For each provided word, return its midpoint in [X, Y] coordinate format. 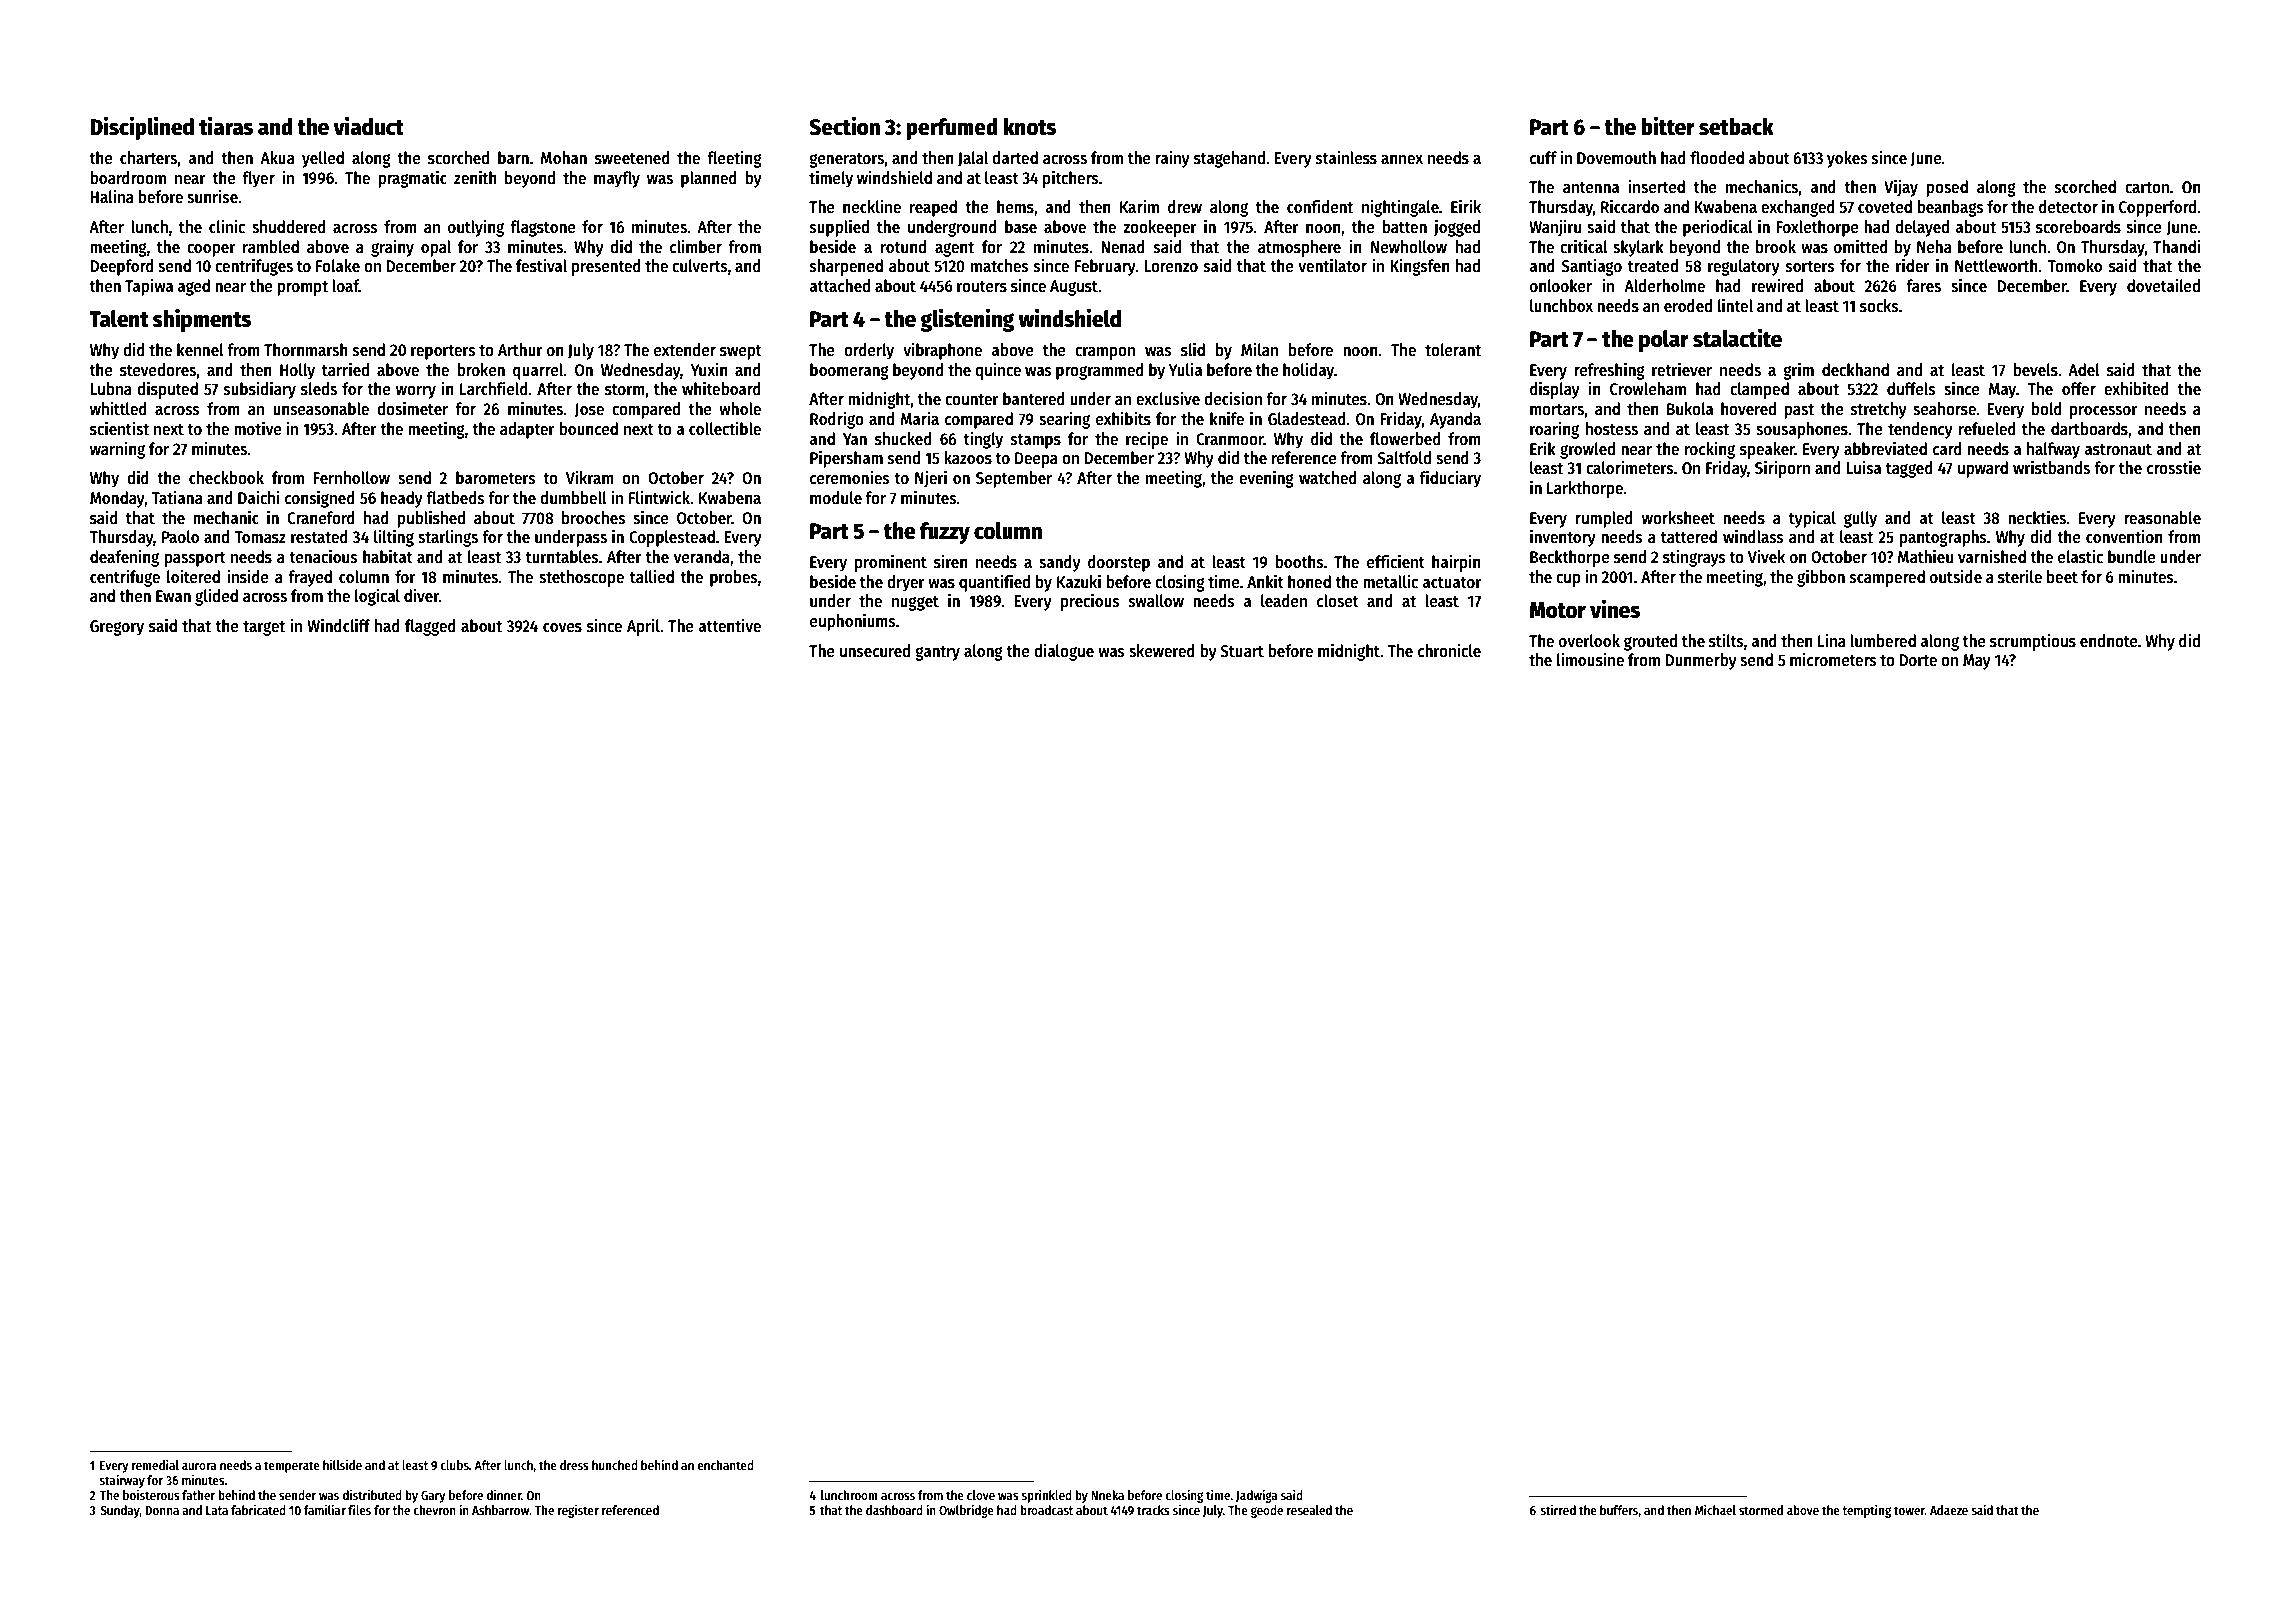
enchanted [725, 1465]
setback [1736, 127]
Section [844, 126]
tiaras [226, 126]
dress [574, 1465]
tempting [1866, 1511]
